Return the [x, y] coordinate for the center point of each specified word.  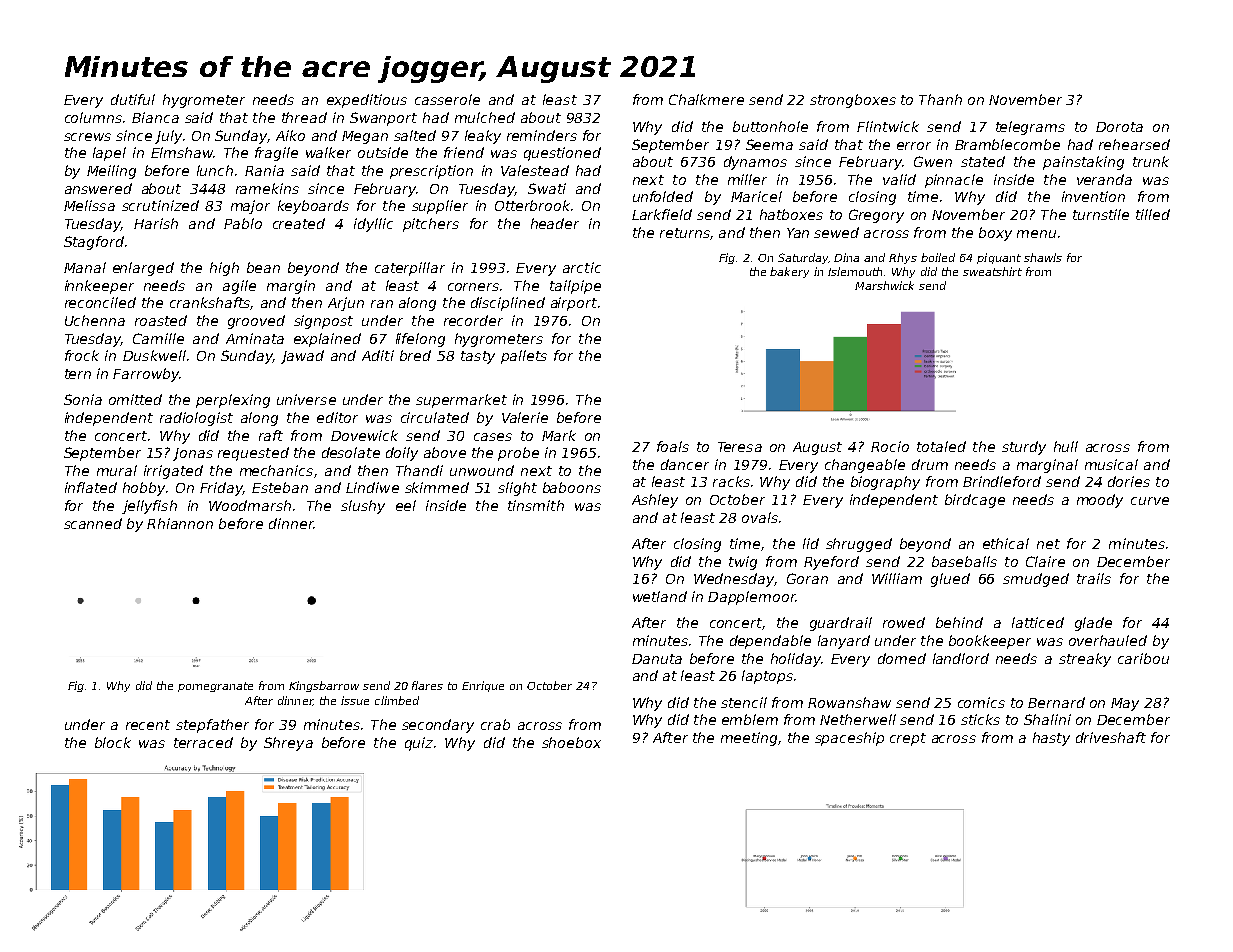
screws [87, 137]
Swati [547, 188]
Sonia [83, 399]
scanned [93, 523]
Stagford [94, 243]
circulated [435, 417]
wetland [660, 596]
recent [148, 725]
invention [1093, 196]
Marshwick [884, 285]
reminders [542, 135]
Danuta [657, 659]
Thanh [940, 99]
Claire [1045, 561]
